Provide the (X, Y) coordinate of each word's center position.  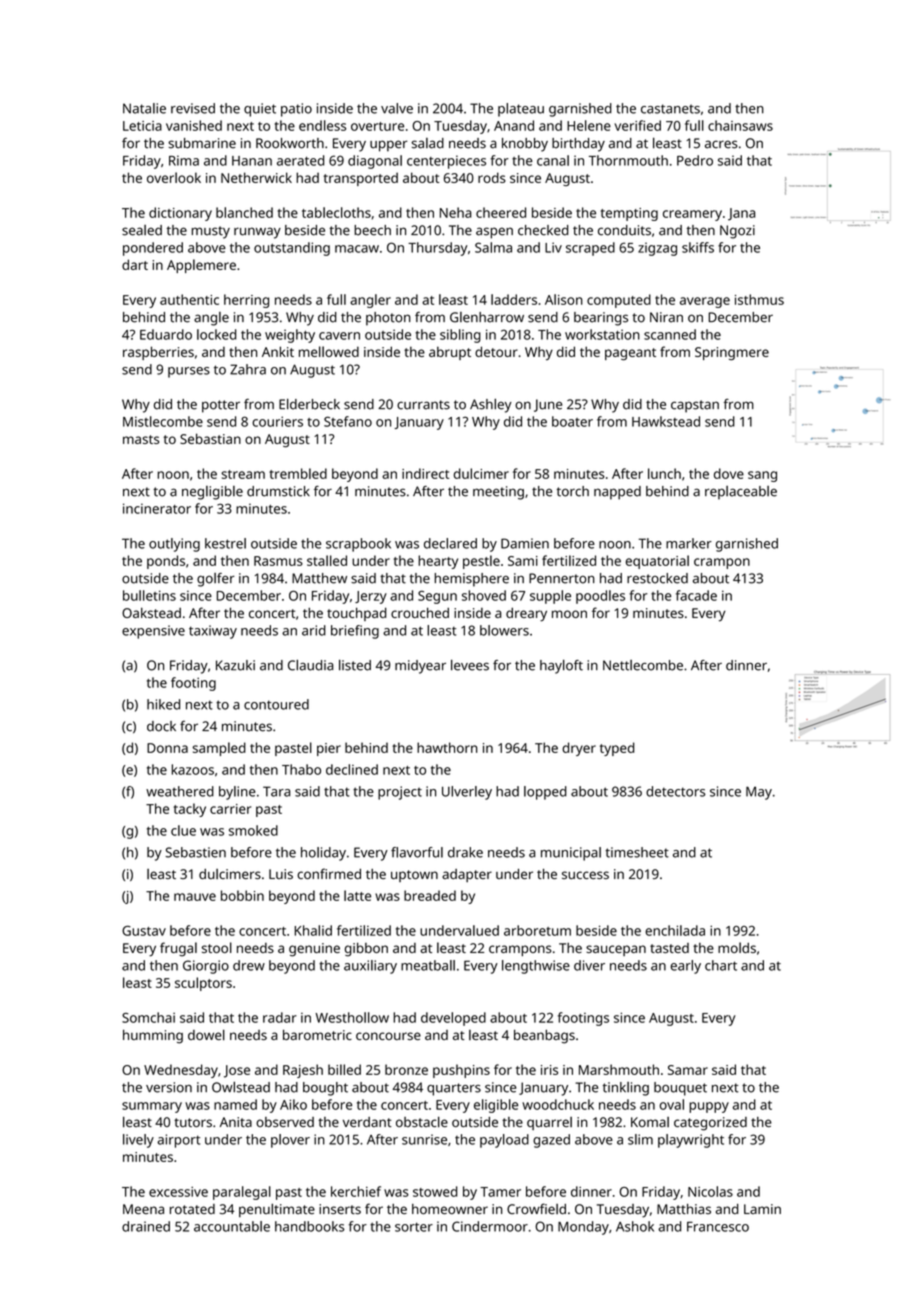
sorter (414, 1227)
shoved (484, 595)
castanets (670, 109)
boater (572, 421)
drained (146, 1226)
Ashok (635, 1226)
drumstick (278, 491)
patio (296, 110)
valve (397, 108)
